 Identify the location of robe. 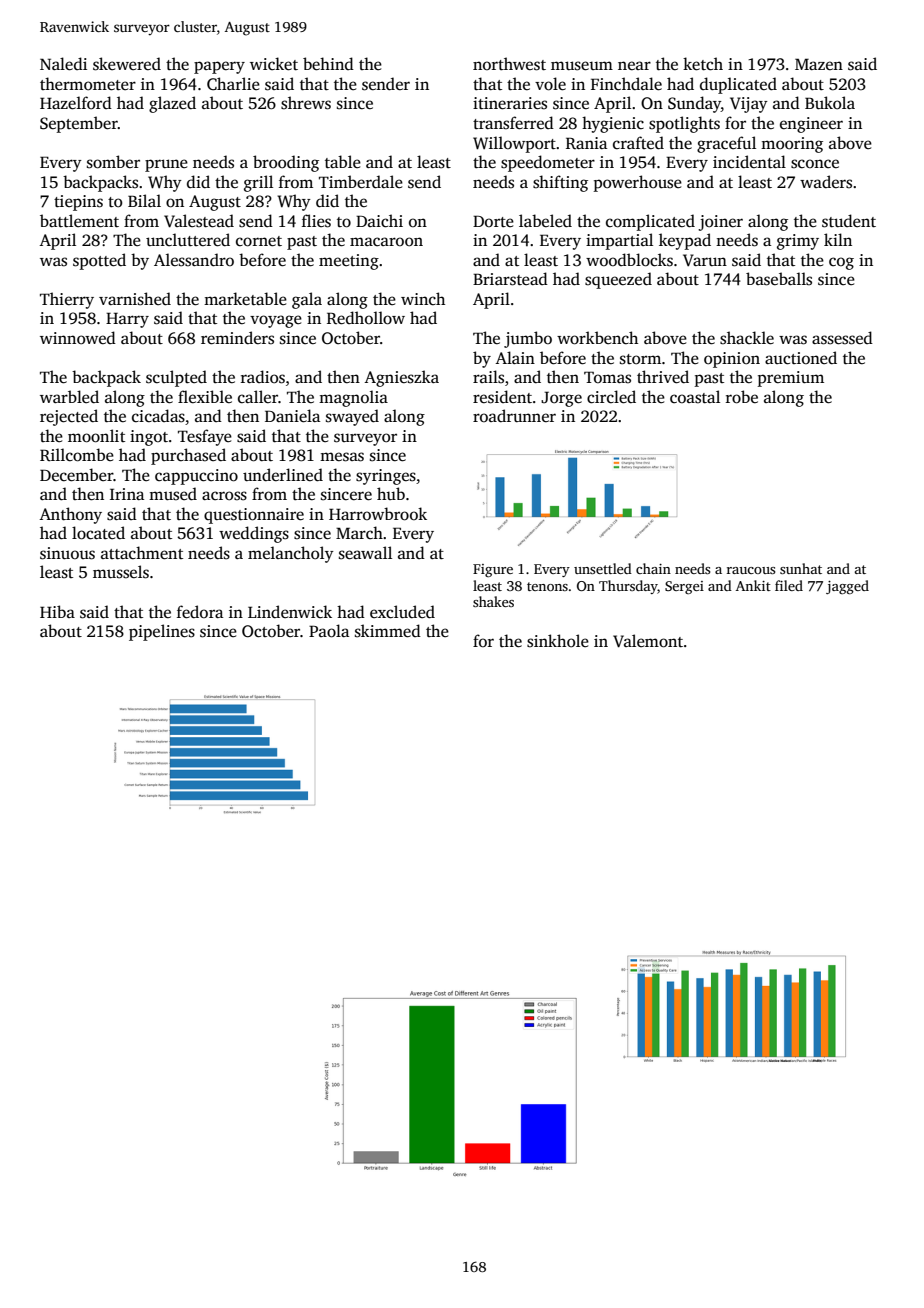
(742, 397).
